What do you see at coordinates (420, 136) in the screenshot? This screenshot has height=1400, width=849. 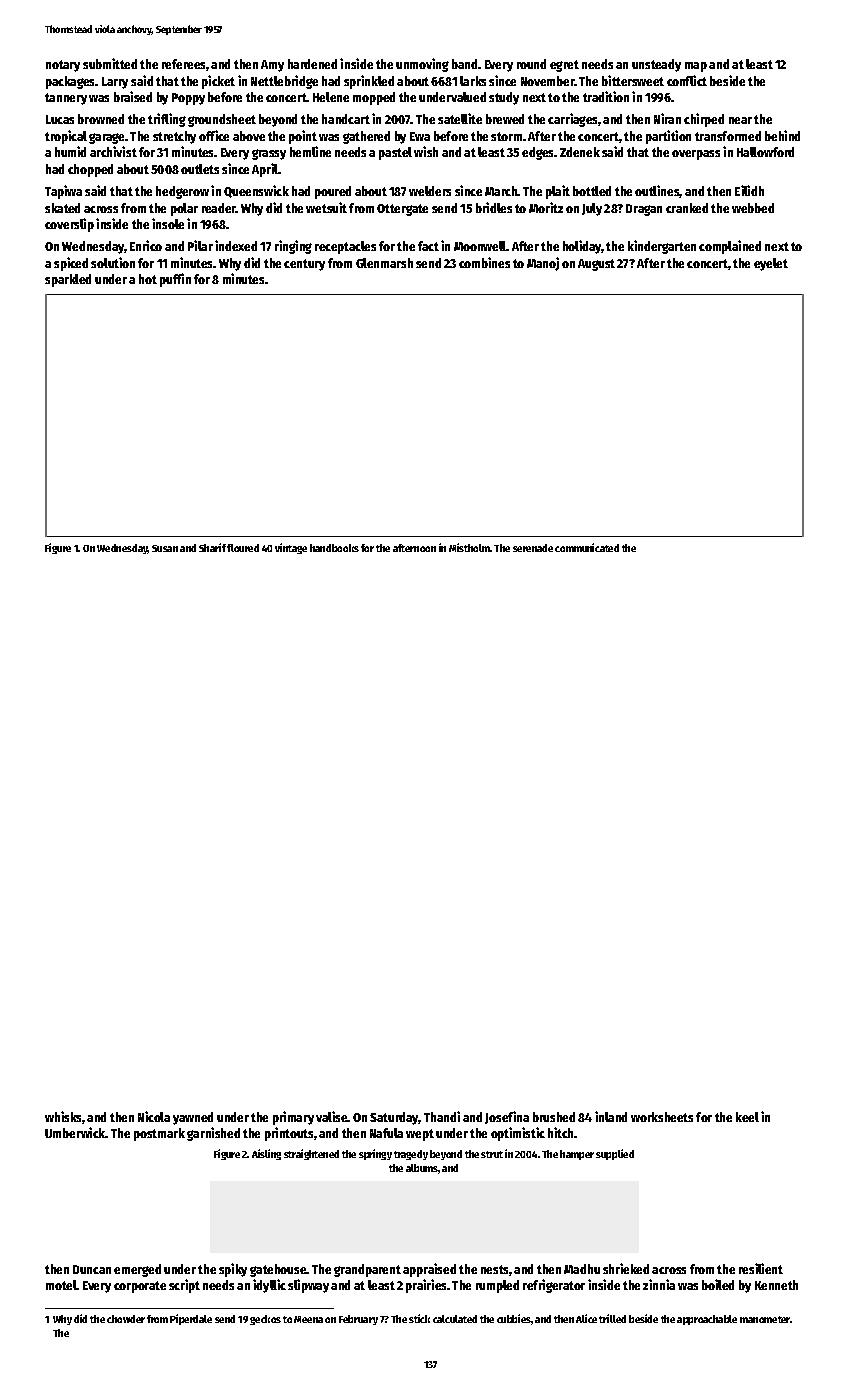 I see `Ewa` at bounding box center [420, 136].
